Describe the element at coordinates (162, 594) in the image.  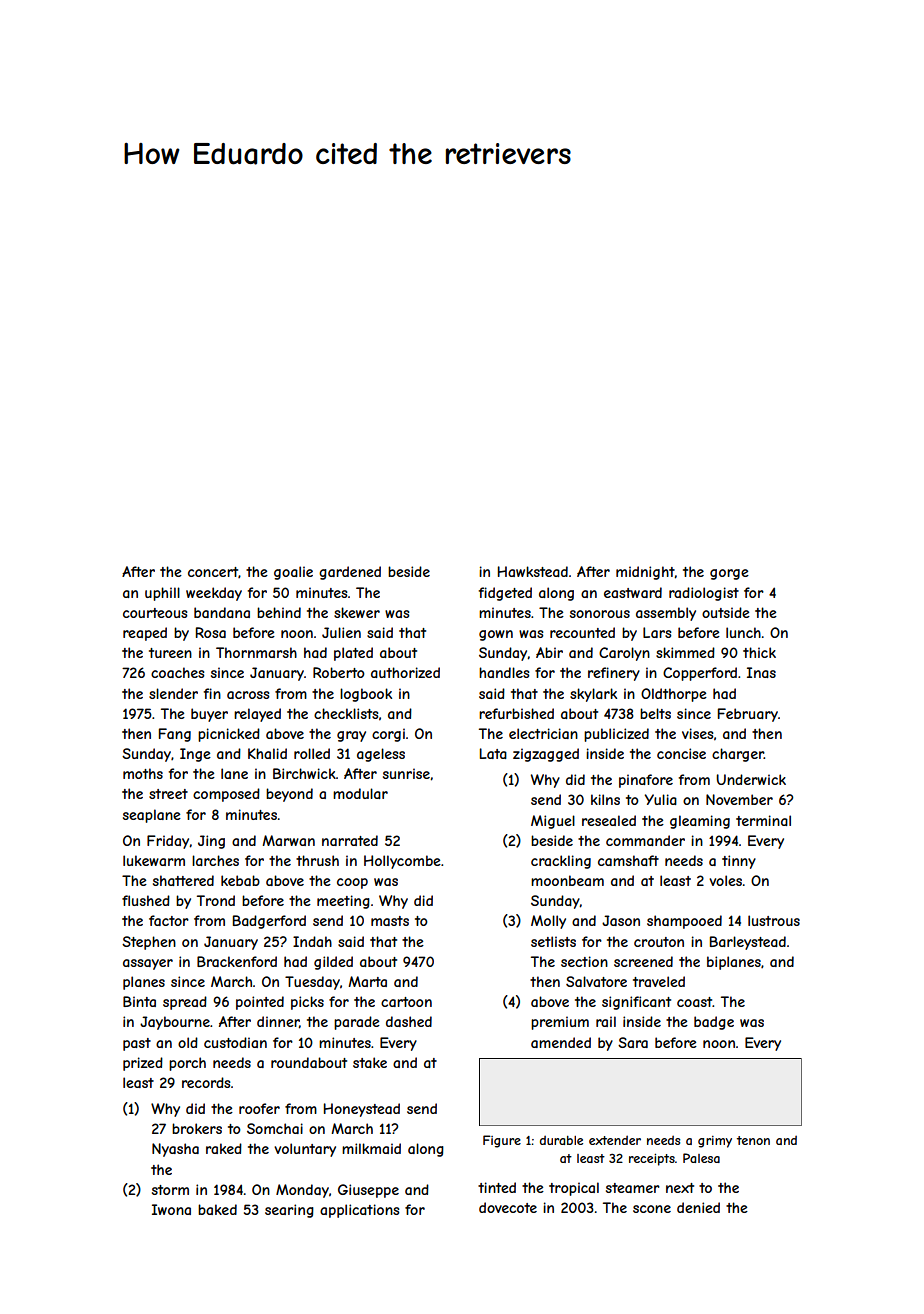
I see `uphill` at that location.
